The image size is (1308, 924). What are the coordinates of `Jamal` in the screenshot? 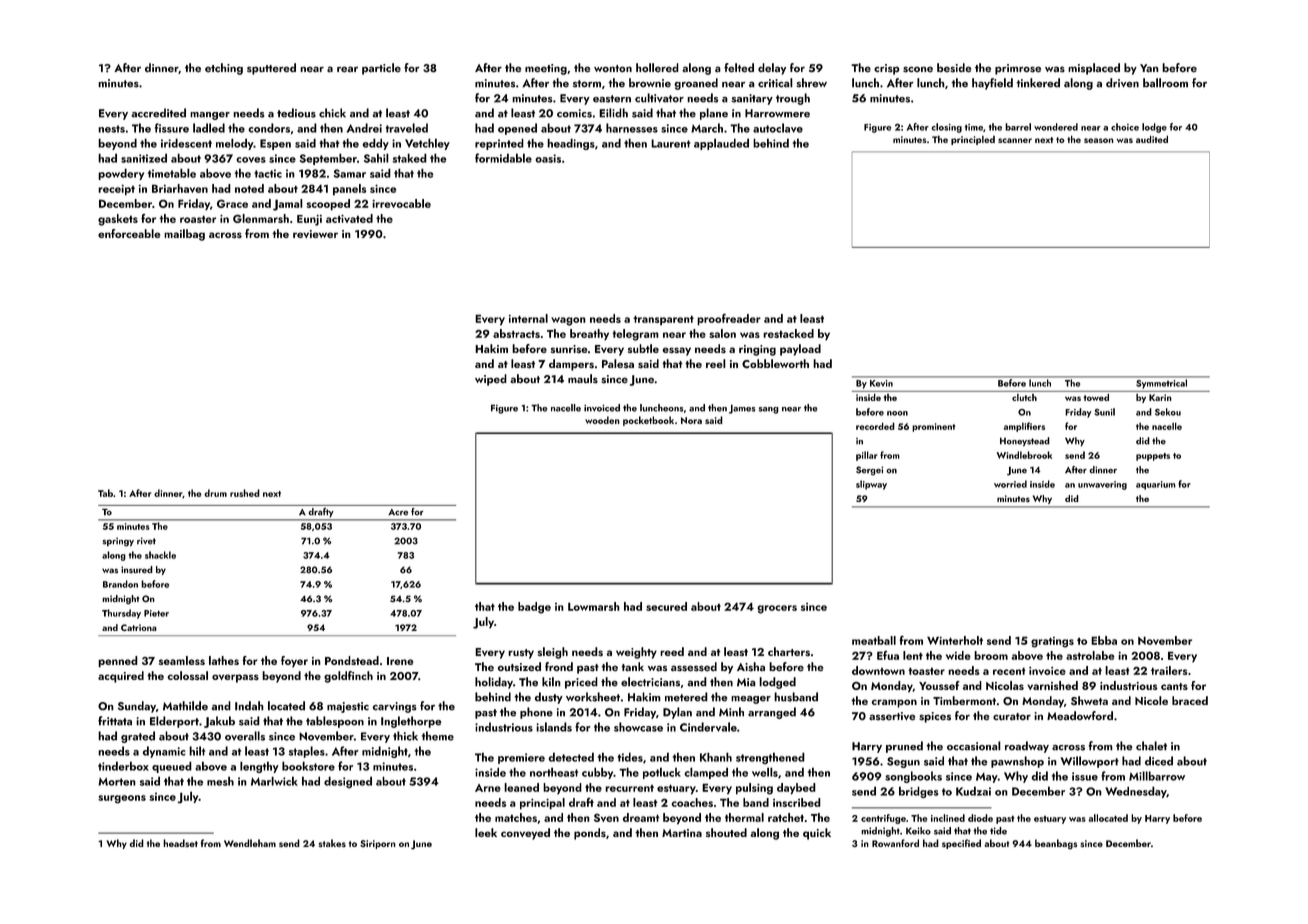 It's located at (288, 205).
